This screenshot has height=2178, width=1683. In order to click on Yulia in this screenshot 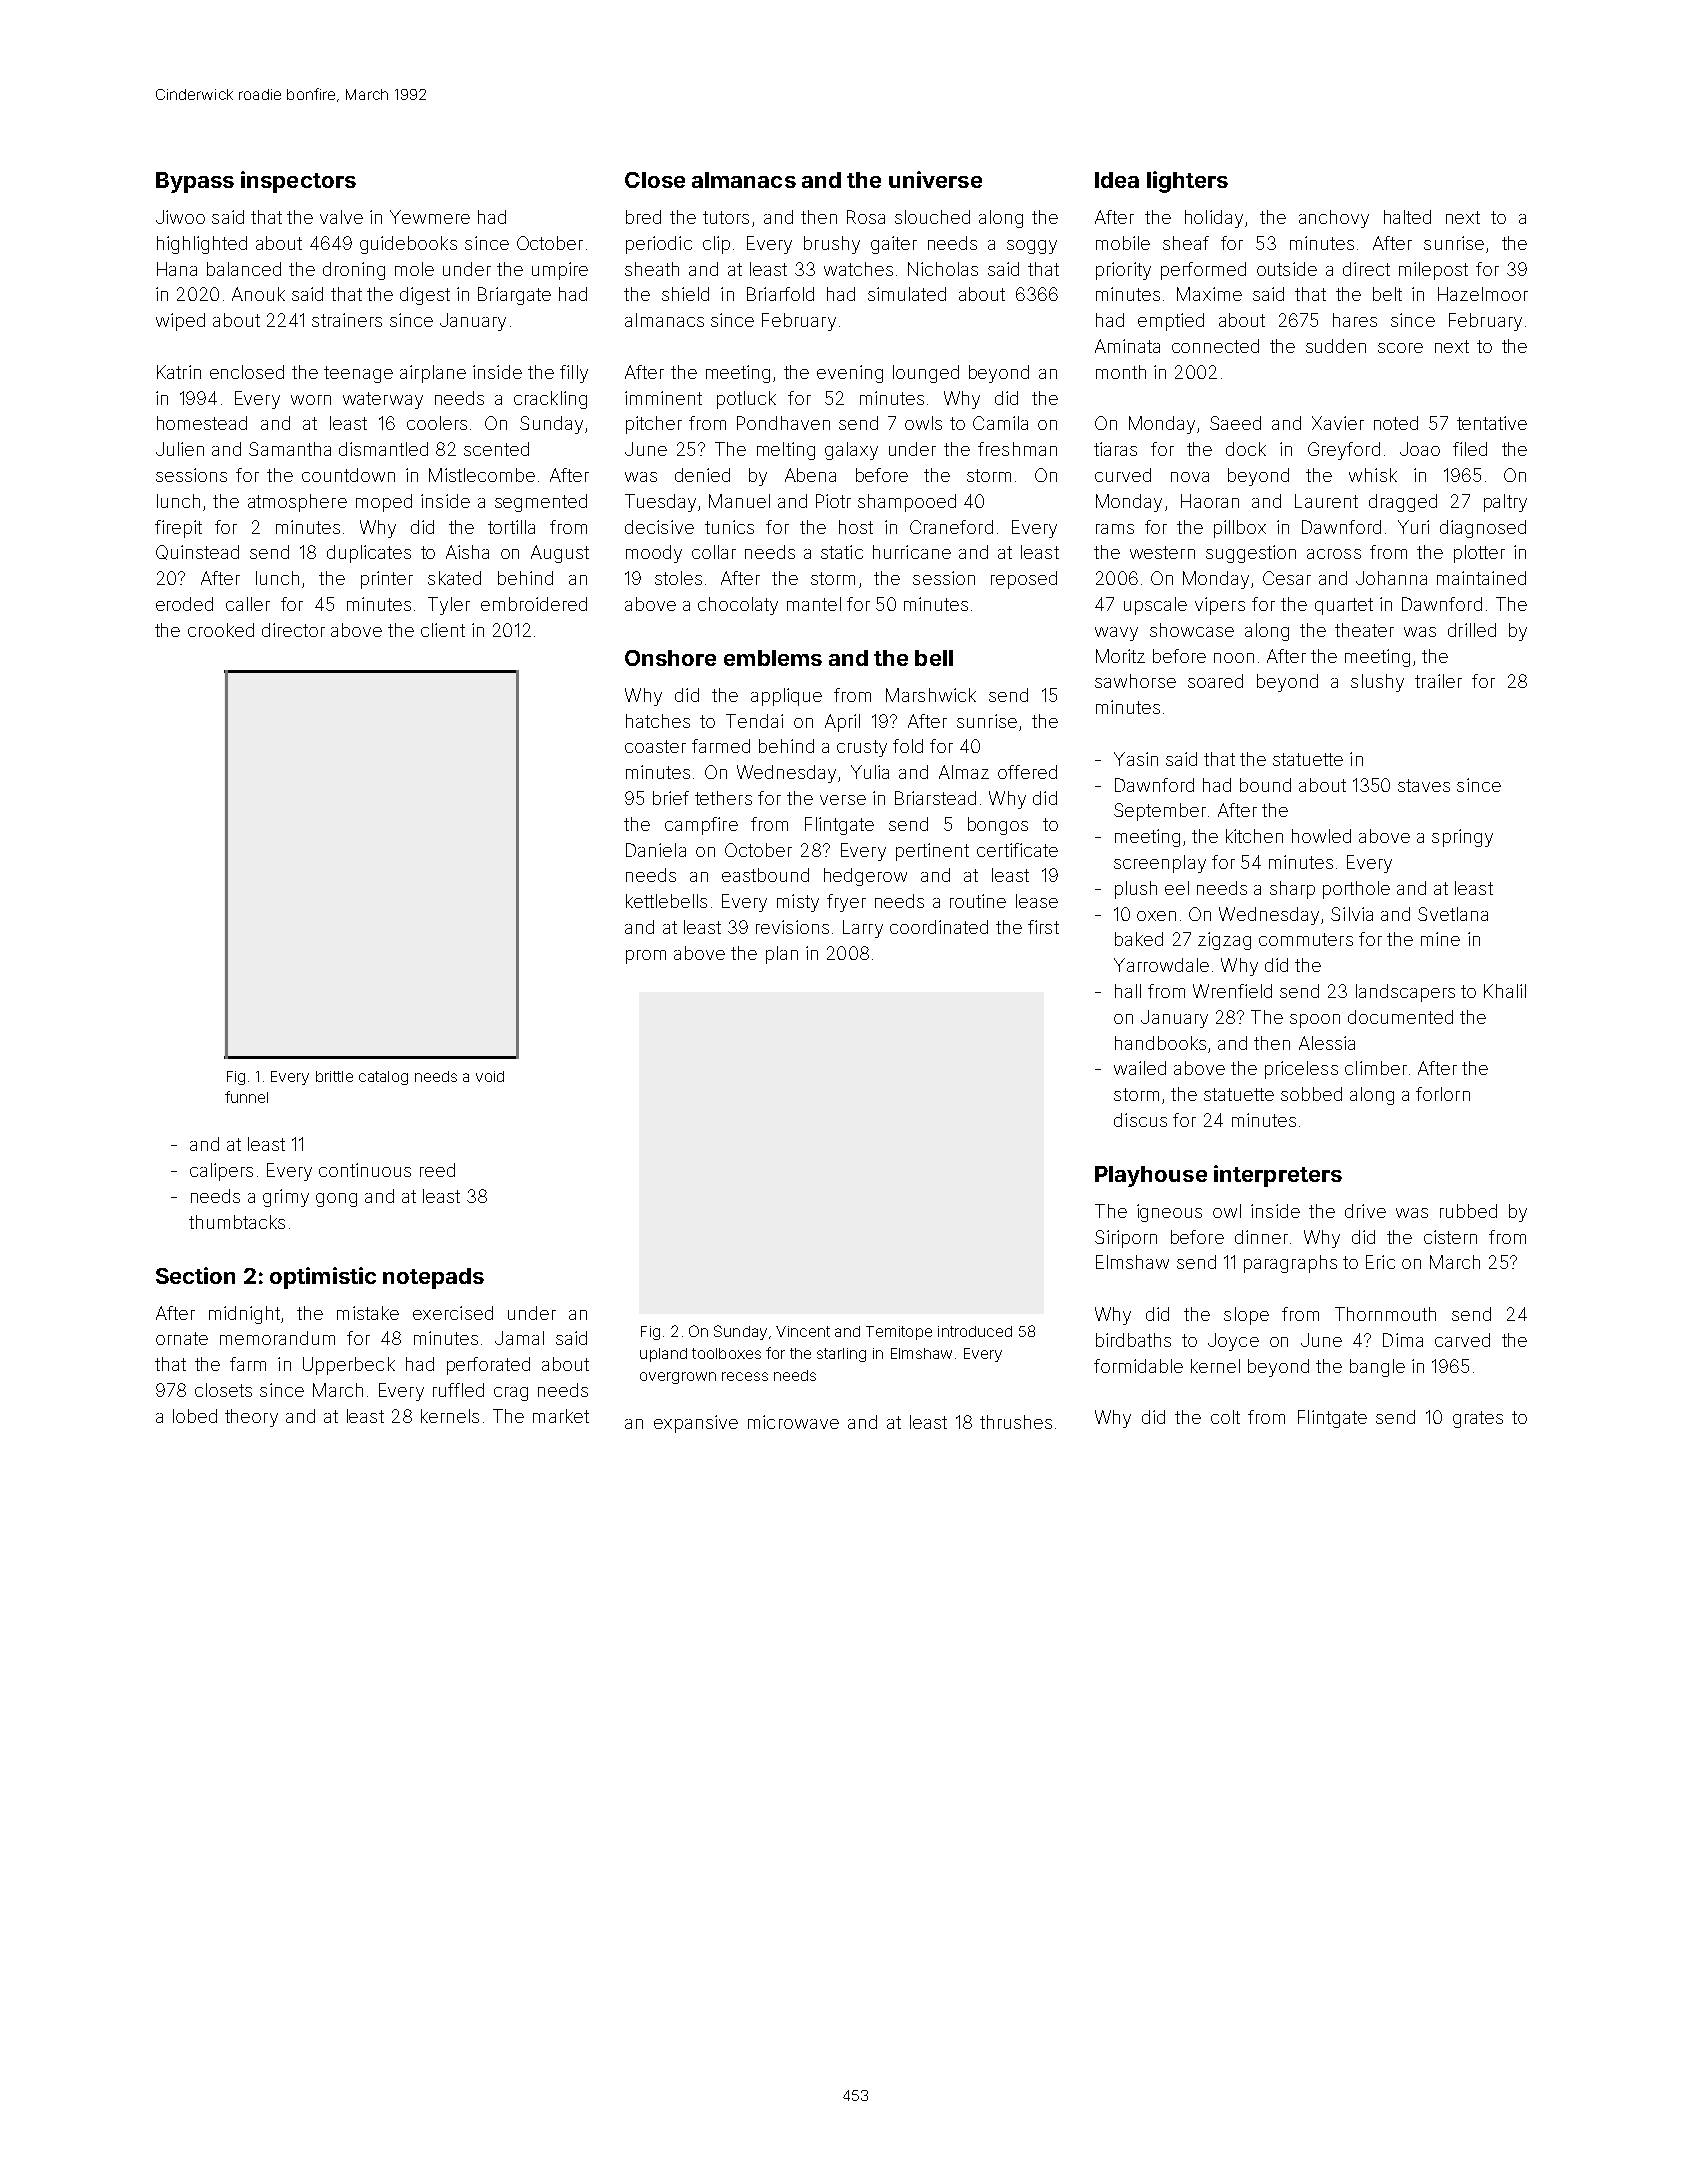, I will do `click(870, 772)`.
